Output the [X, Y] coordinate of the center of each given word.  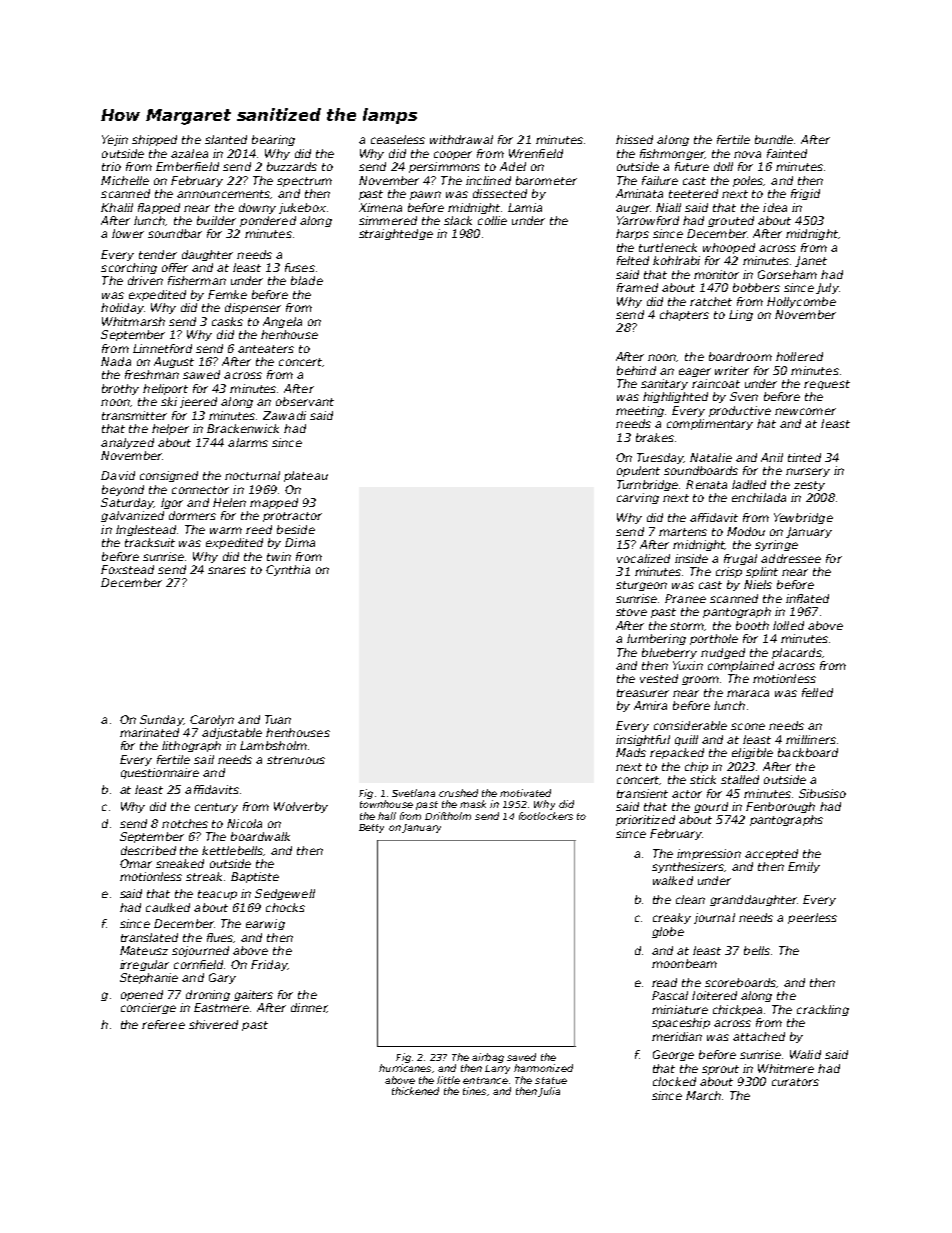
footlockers [546, 816]
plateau [306, 476]
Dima [300, 542]
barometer [546, 180]
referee [163, 1024]
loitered [714, 995]
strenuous [296, 760]
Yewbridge [803, 518]
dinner [309, 1008]
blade [307, 280]
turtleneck [668, 247]
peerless [812, 918]
